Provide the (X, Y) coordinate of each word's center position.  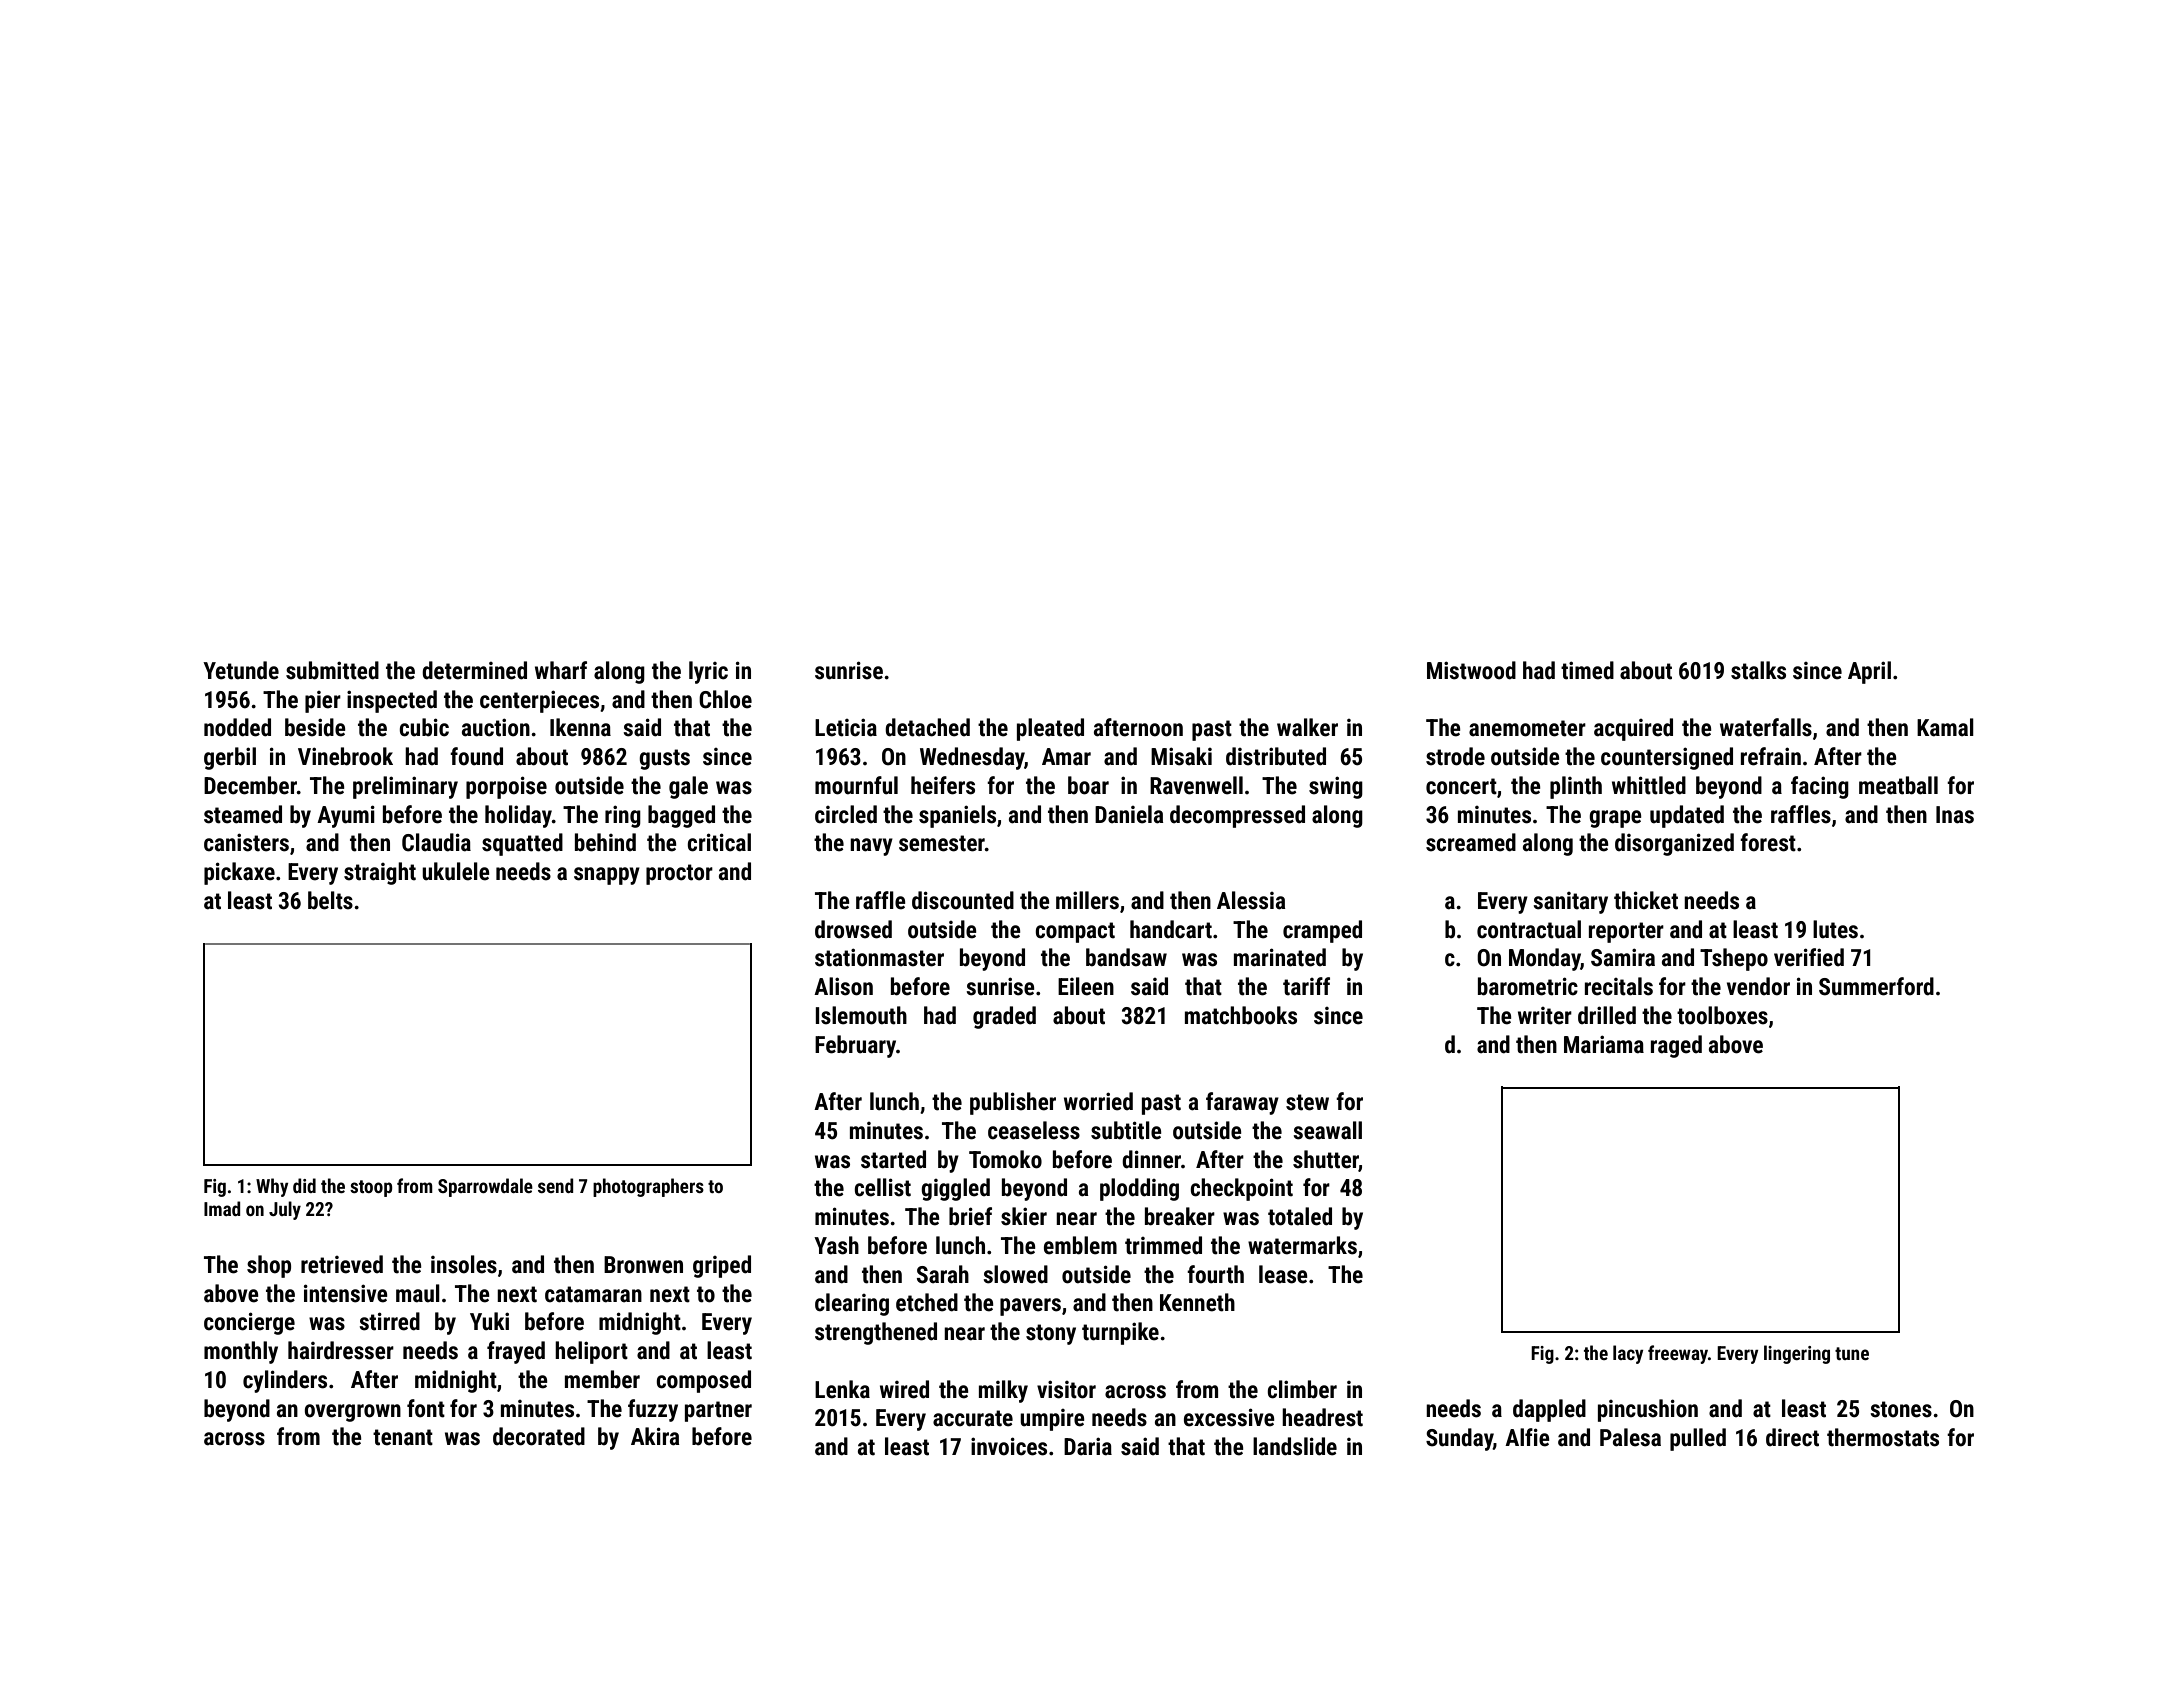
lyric (708, 672)
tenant (403, 1437)
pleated (1050, 729)
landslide (1295, 1446)
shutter (1326, 1159)
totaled (1300, 1216)
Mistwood (1471, 670)
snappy (607, 876)
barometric (1528, 986)
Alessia (1251, 900)
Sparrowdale (485, 1187)
